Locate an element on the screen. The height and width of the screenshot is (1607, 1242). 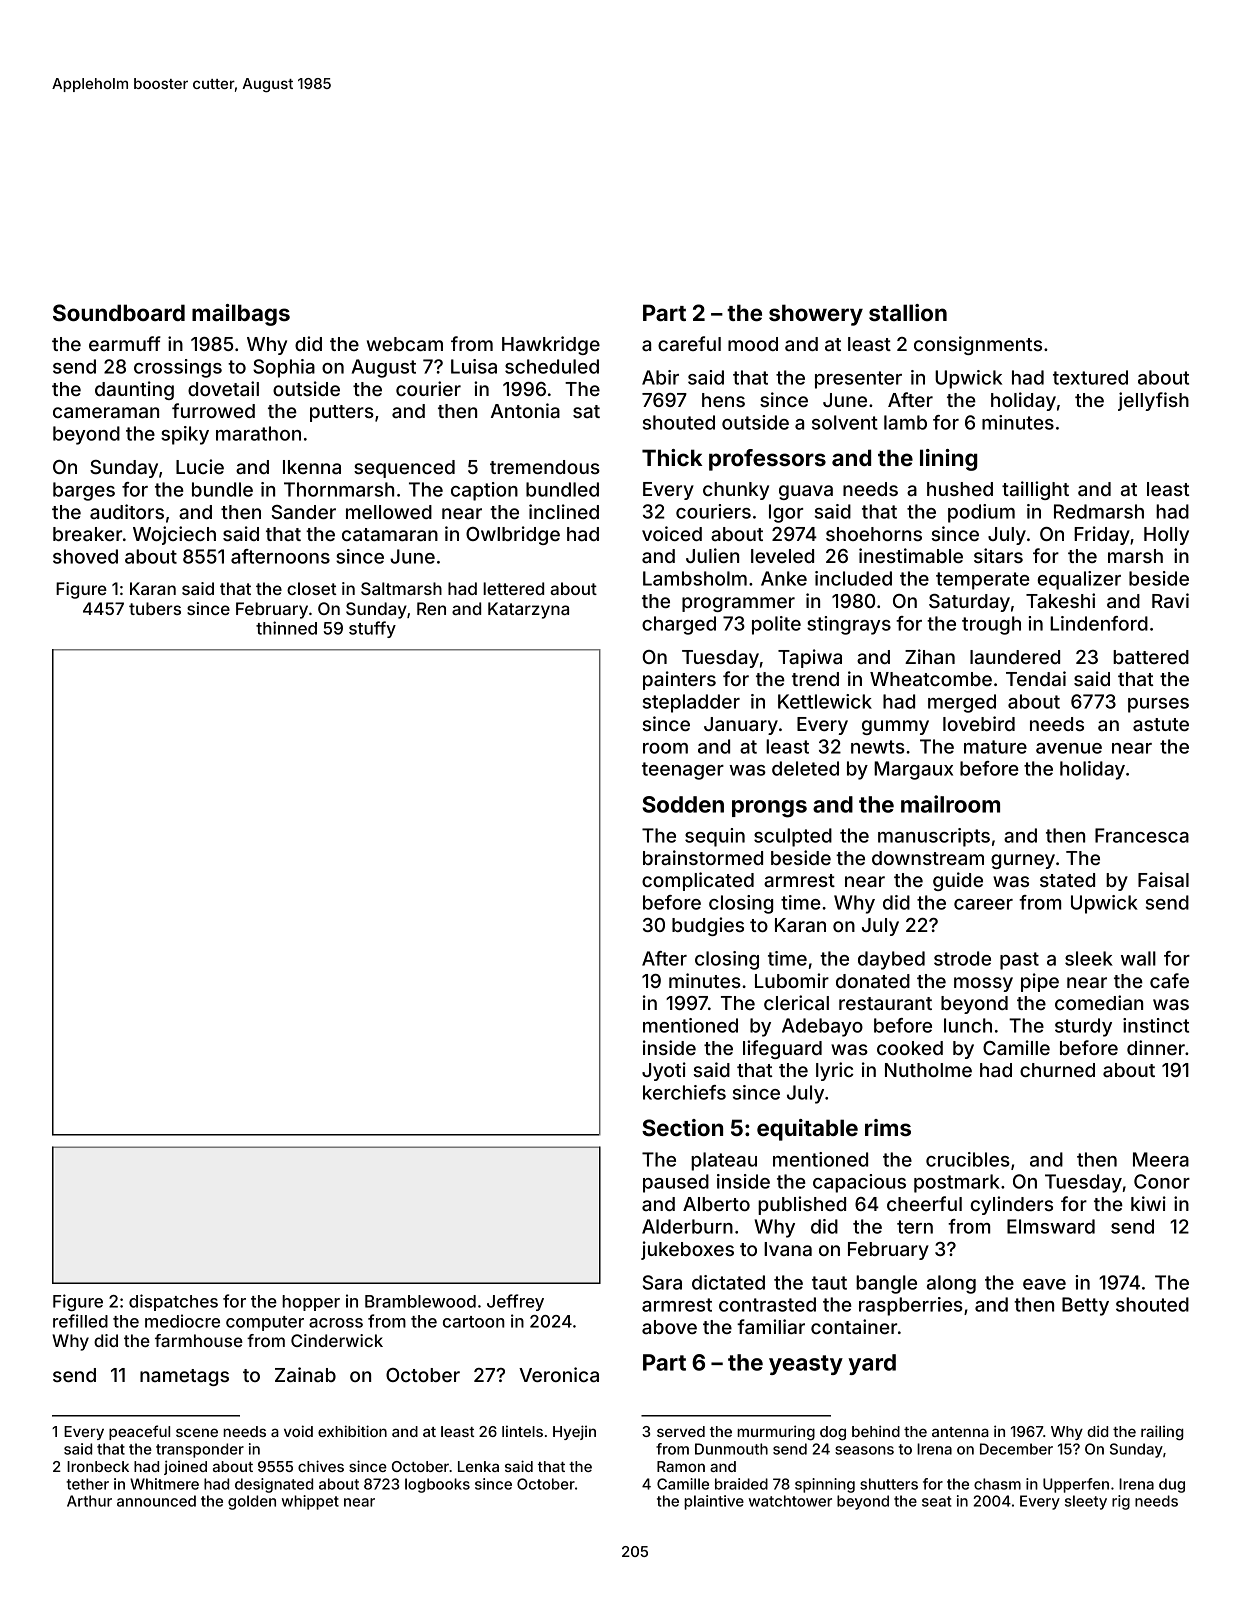
consignments is located at coordinates (978, 345).
